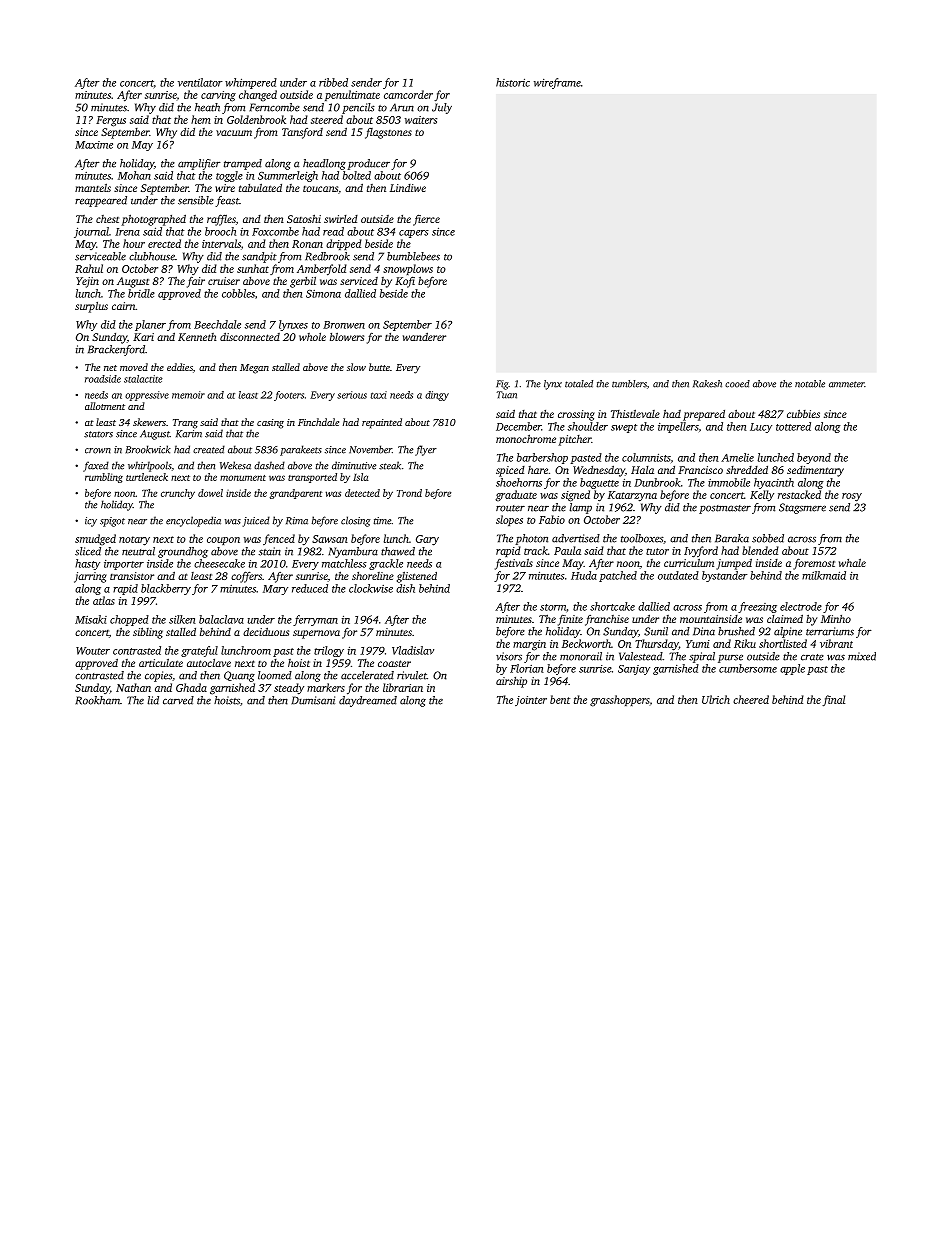 The height and width of the screenshot is (1233, 952). What do you see at coordinates (427, 540) in the screenshot?
I see `Gary` at bounding box center [427, 540].
